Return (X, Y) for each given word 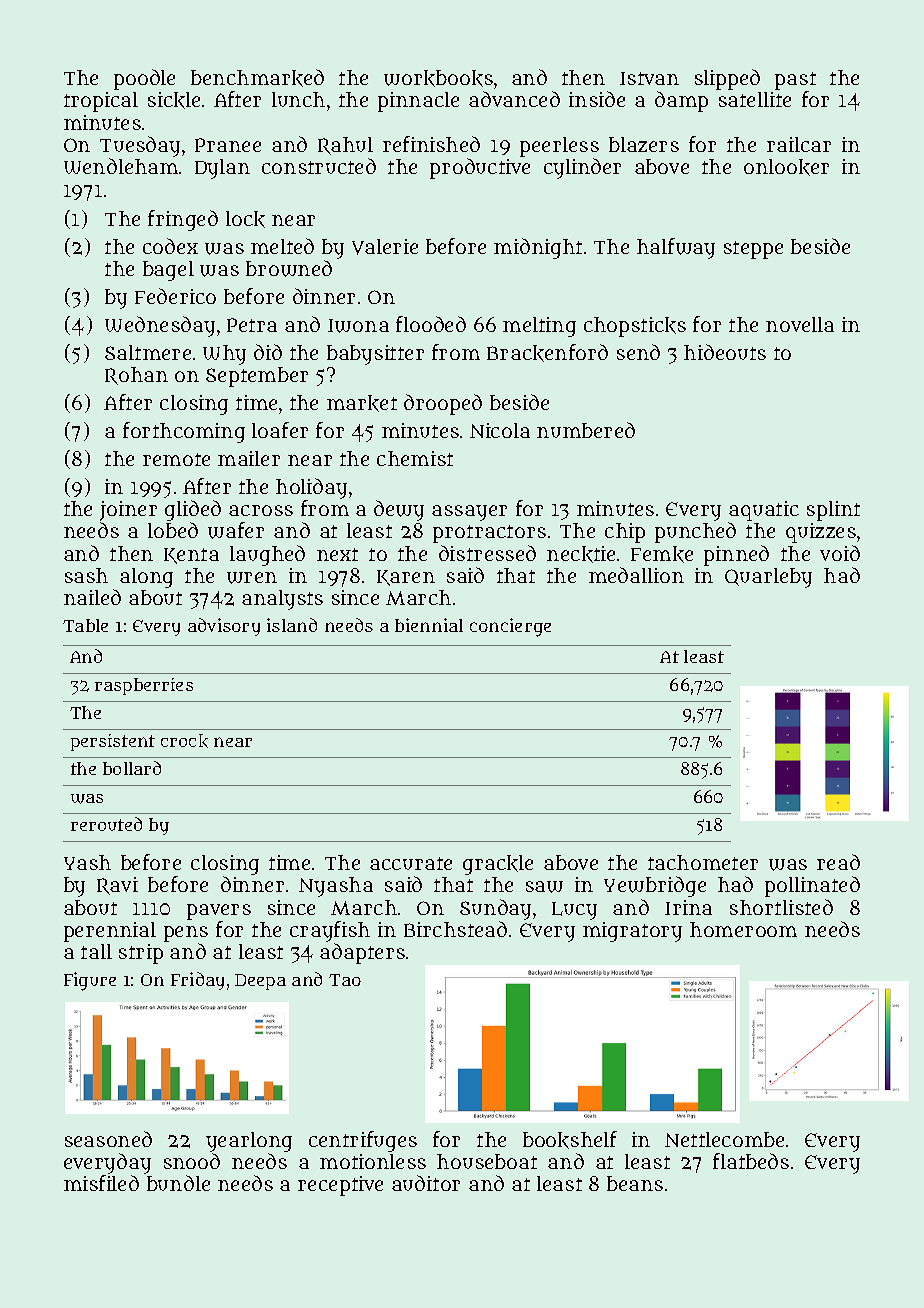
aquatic (764, 511)
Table (85, 625)
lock (245, 219)
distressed (487, 553)
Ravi (117, 886)
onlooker (786, 167)
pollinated (812, 886)
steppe (753, 250)
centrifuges (363, 1141)
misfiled (101, 1183)
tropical (101, 102)
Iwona (358, 326)
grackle (498, 865)
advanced (514, 99)
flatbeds (751, 1161)
